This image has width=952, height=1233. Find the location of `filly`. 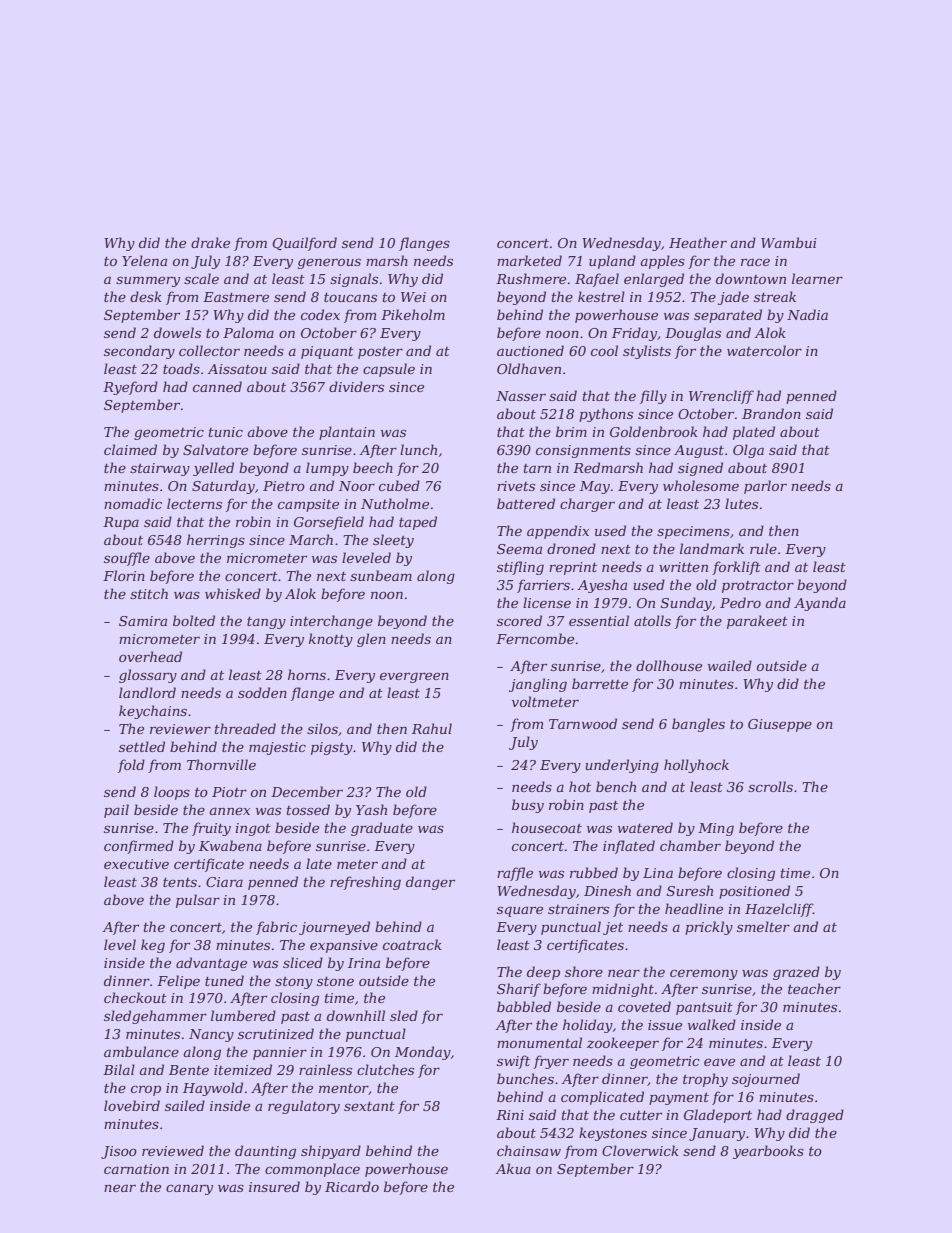

filly is located at coordinates (653, 397).
